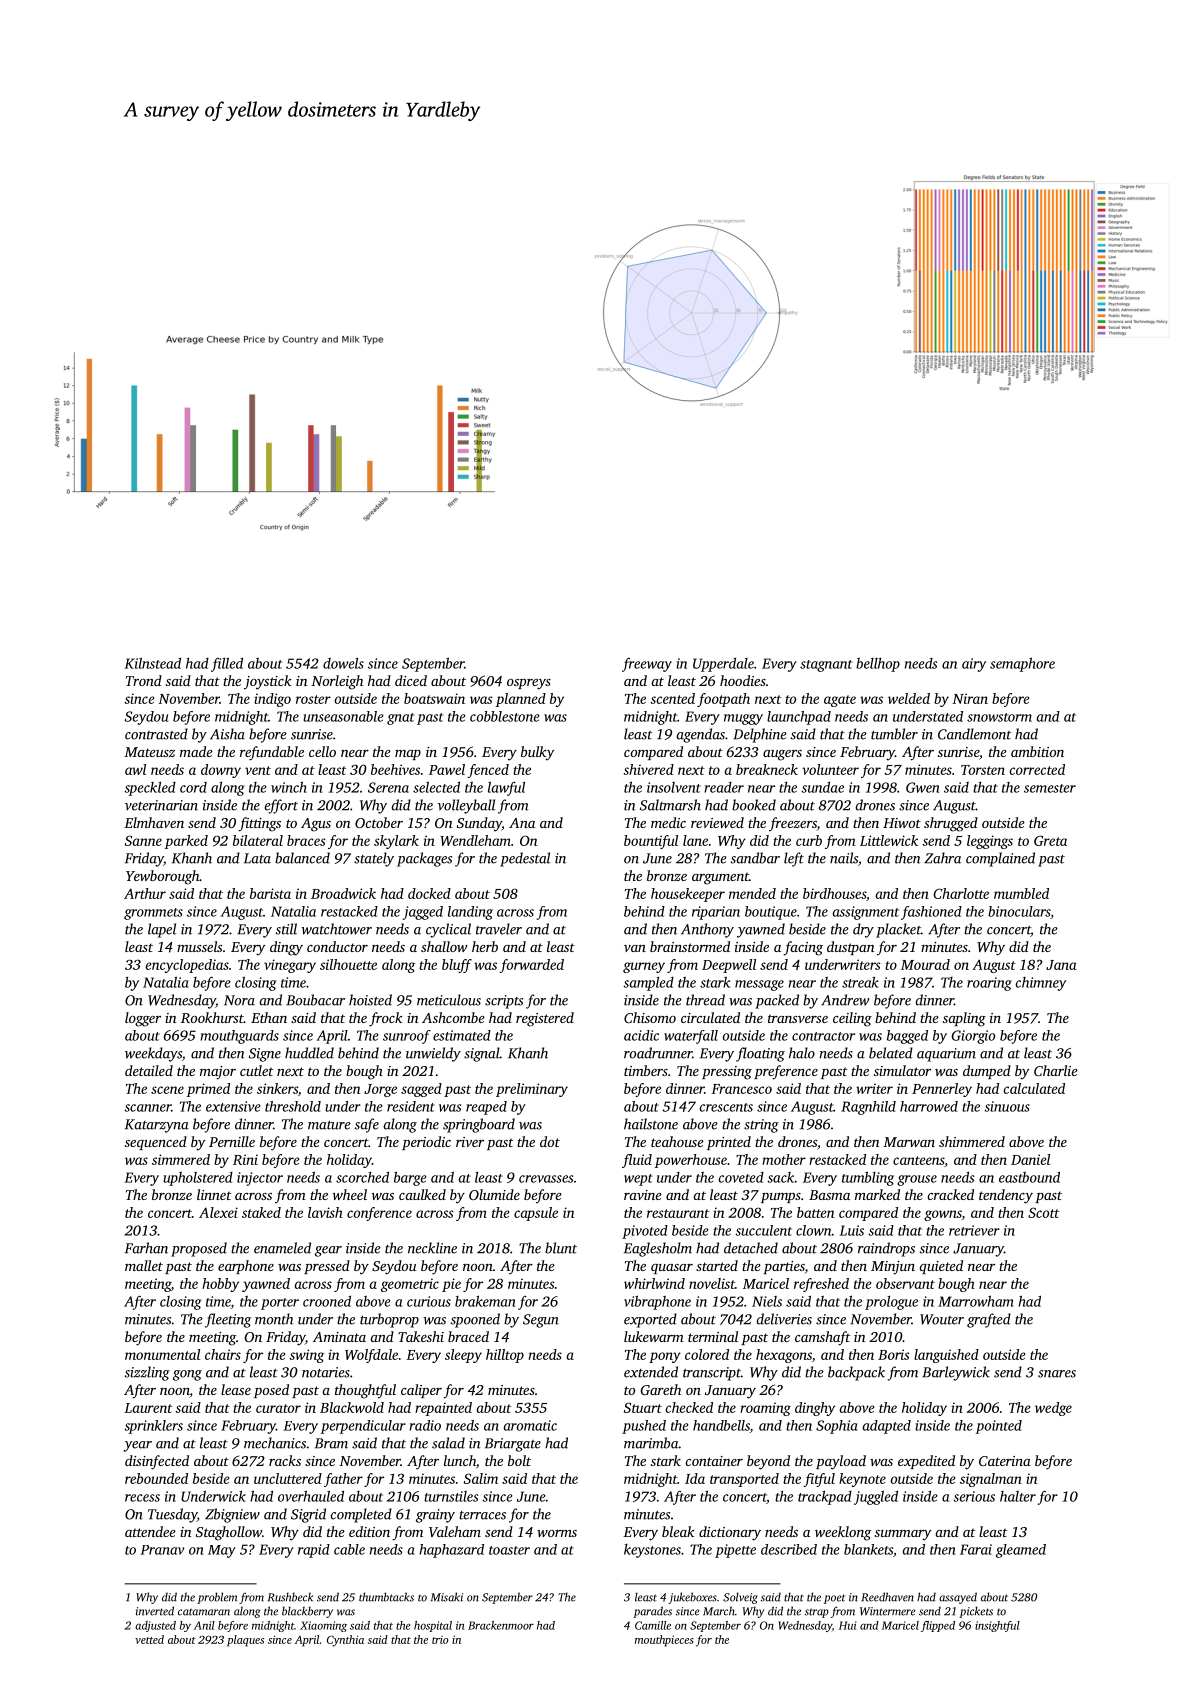  I want to click on fenced, so click(488, 771).
